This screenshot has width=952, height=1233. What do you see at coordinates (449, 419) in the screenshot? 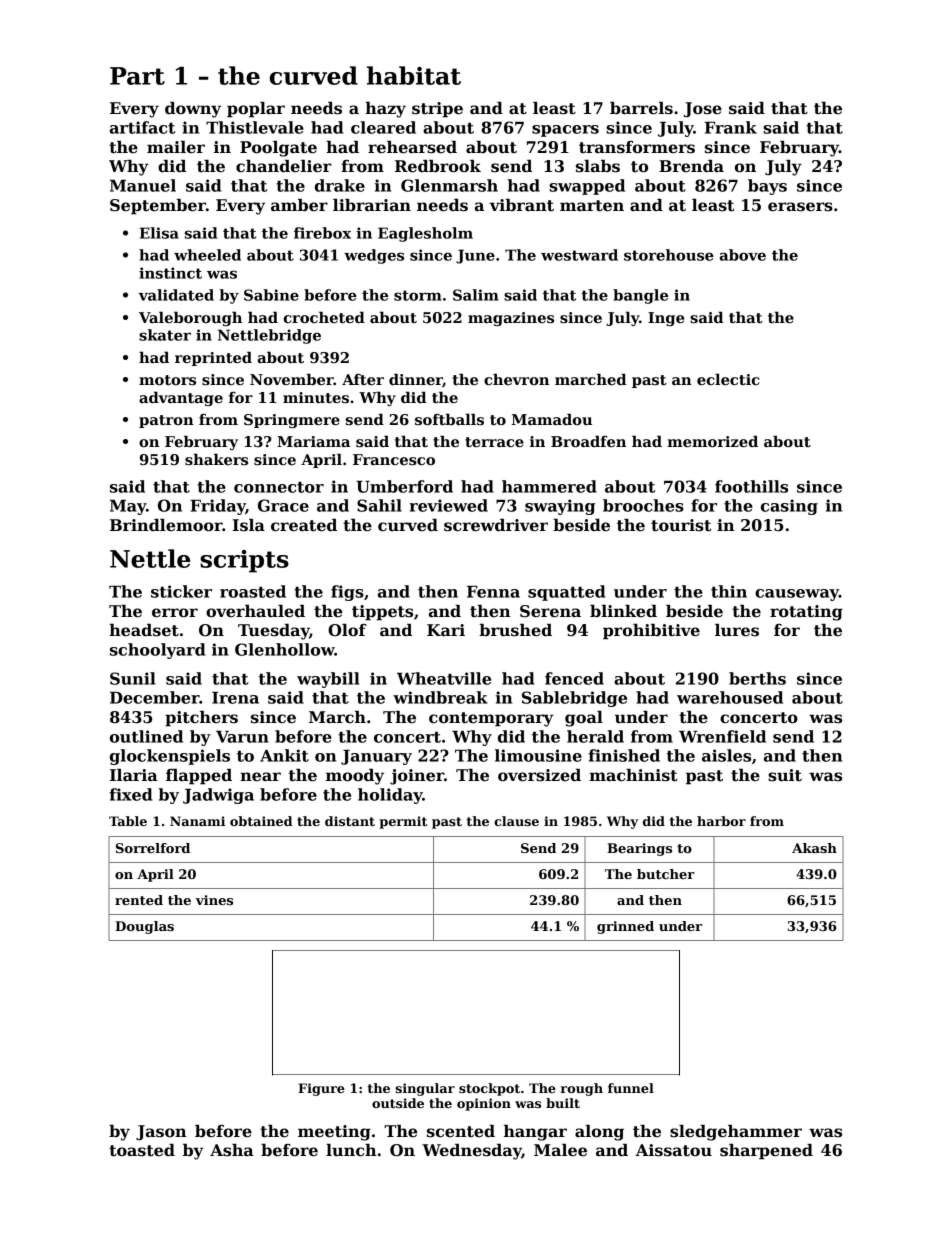
I see `softballs` at bounding box center [449, 419].
